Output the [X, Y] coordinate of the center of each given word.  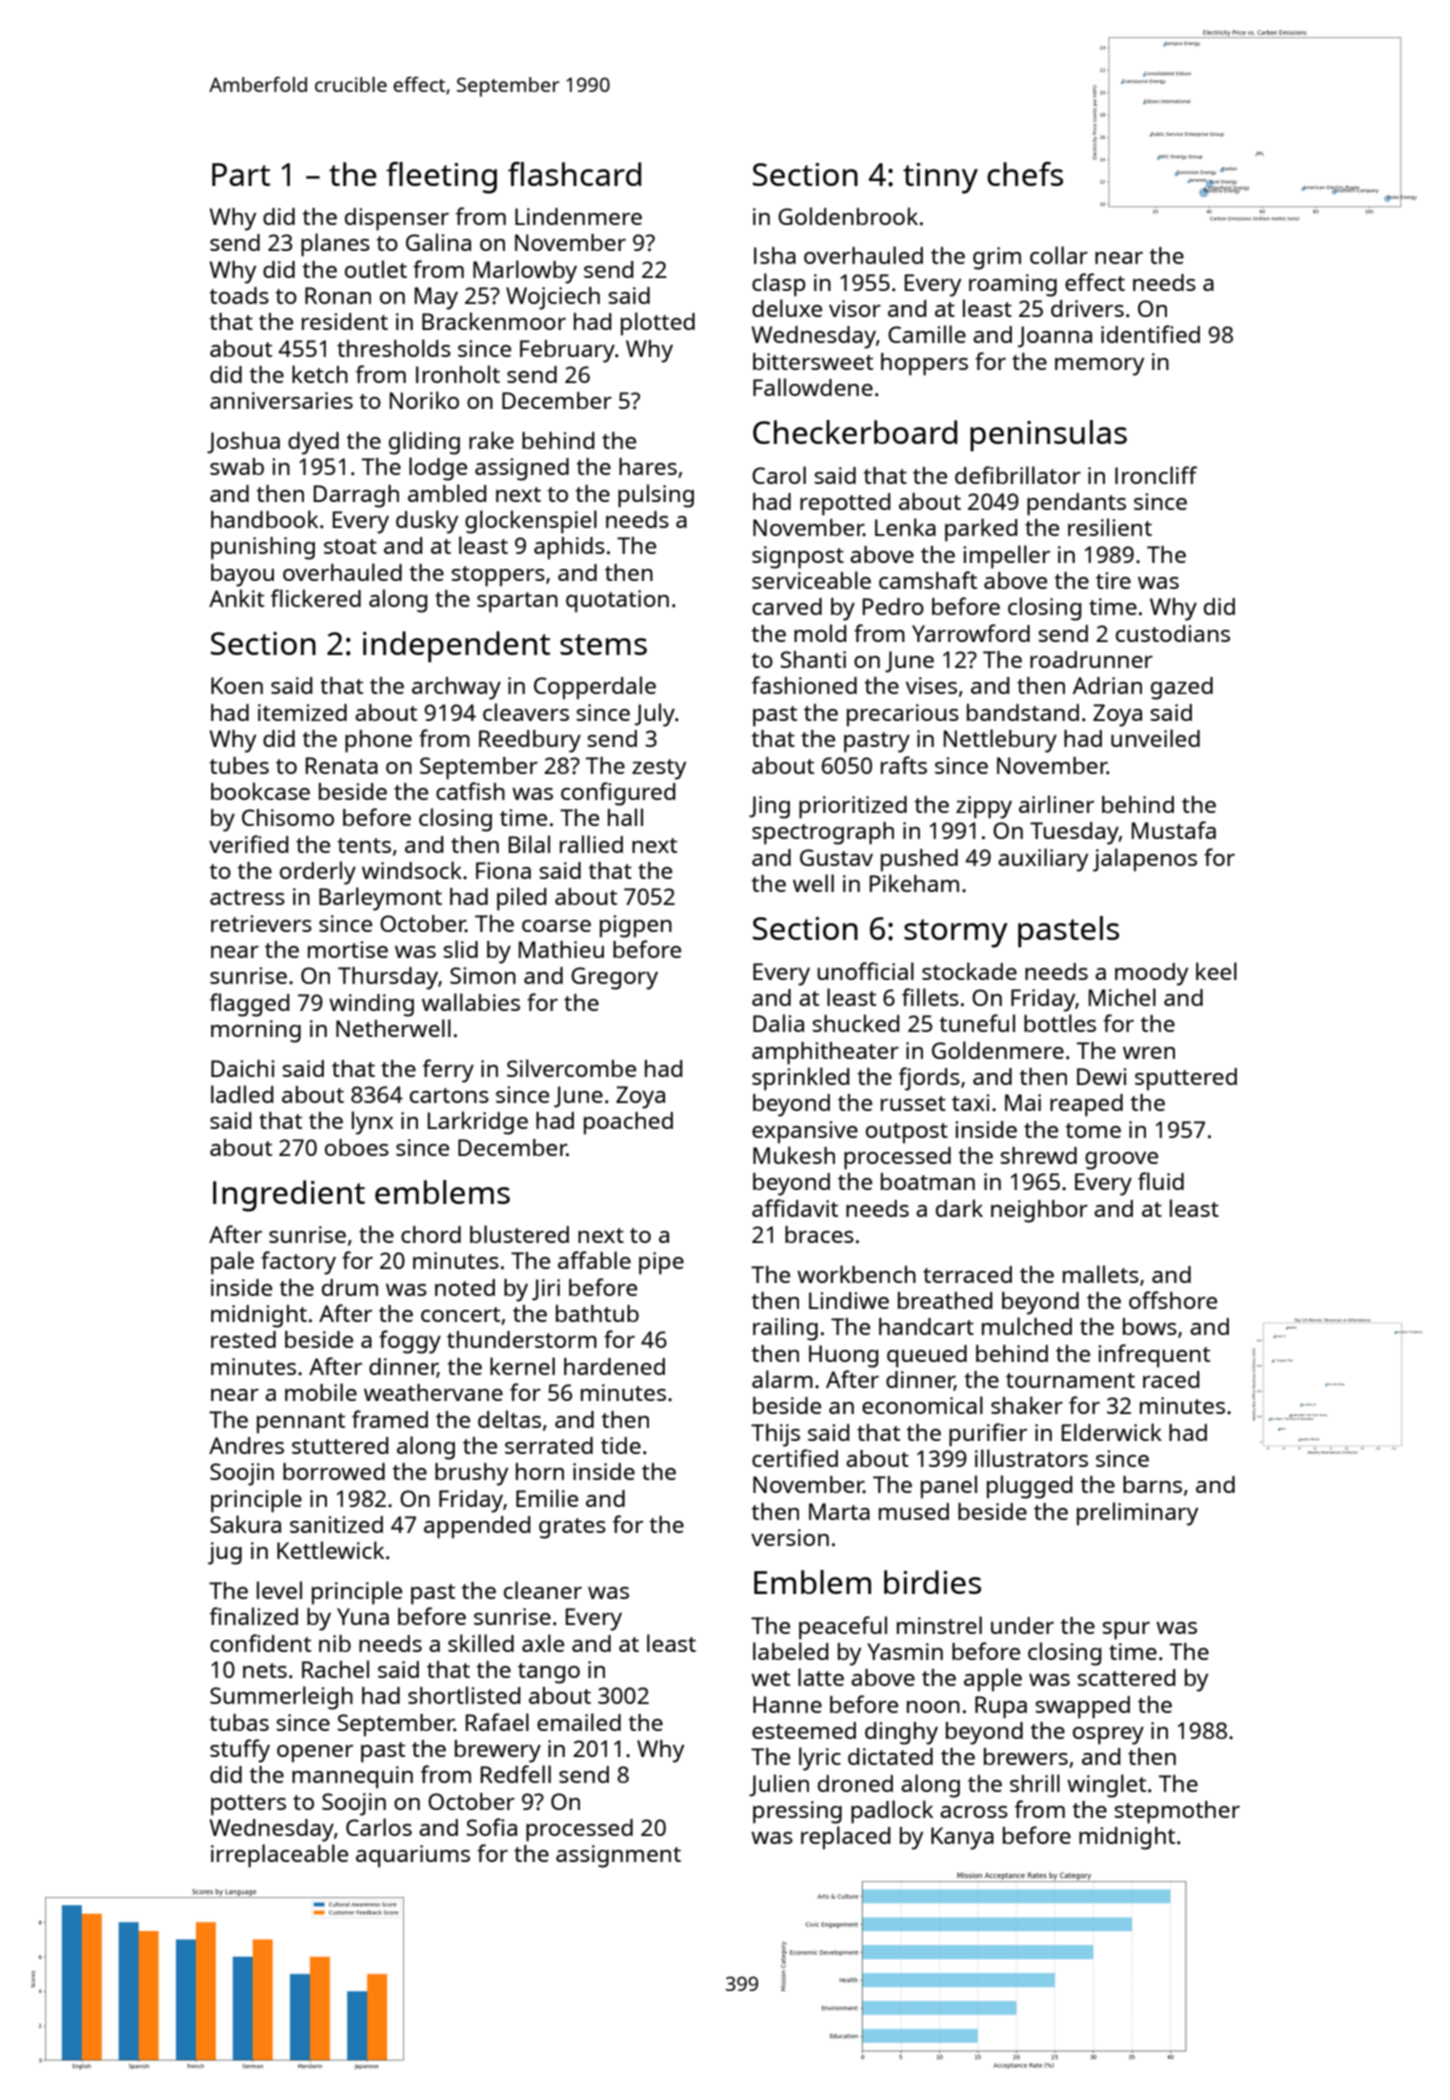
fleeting [441, 178]
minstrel [939, 1625]
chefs [1025, 174]
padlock [892, 1812]
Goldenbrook [848, 216]
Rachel [335, 1669]
